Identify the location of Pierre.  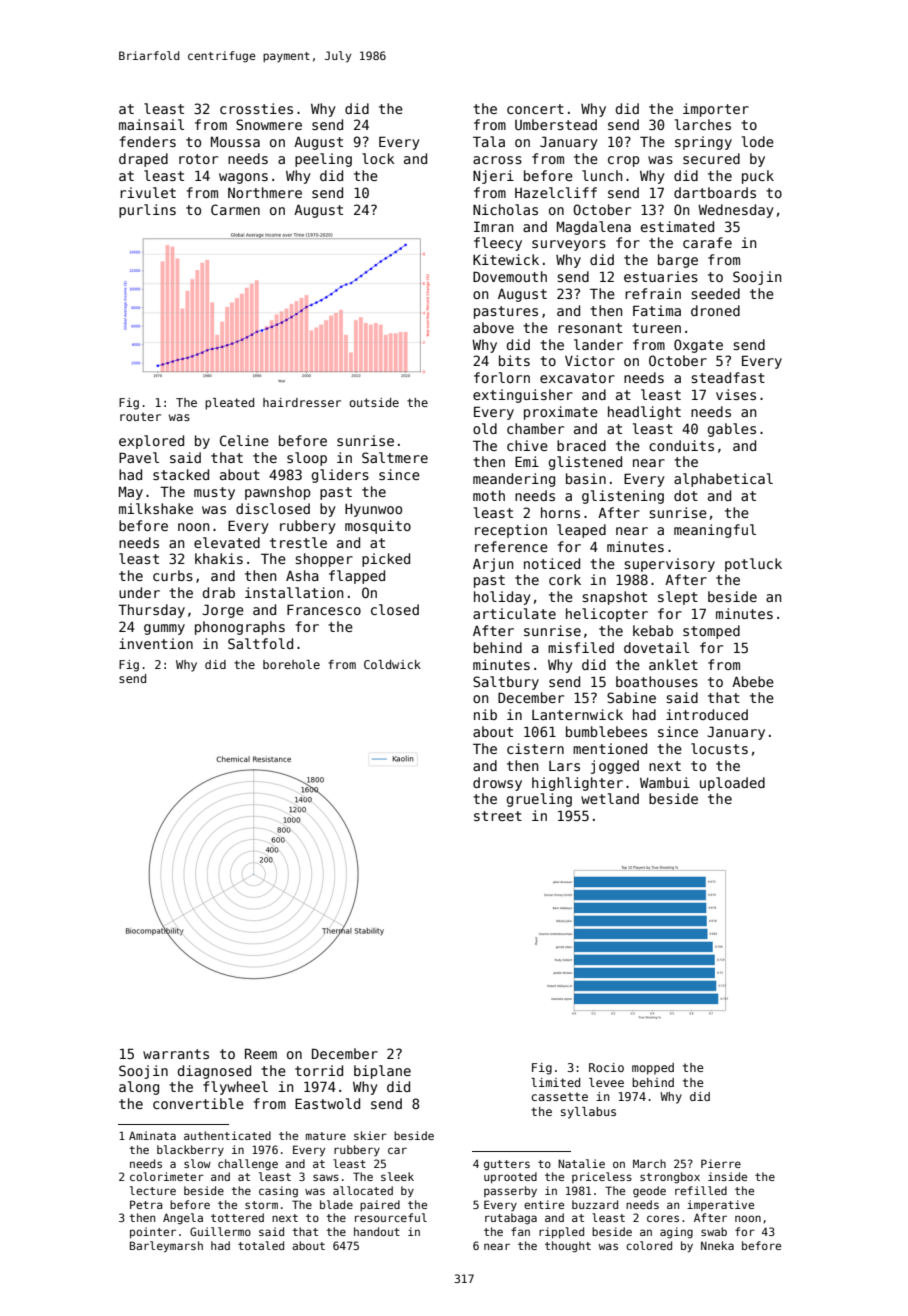
(721, 1163).
